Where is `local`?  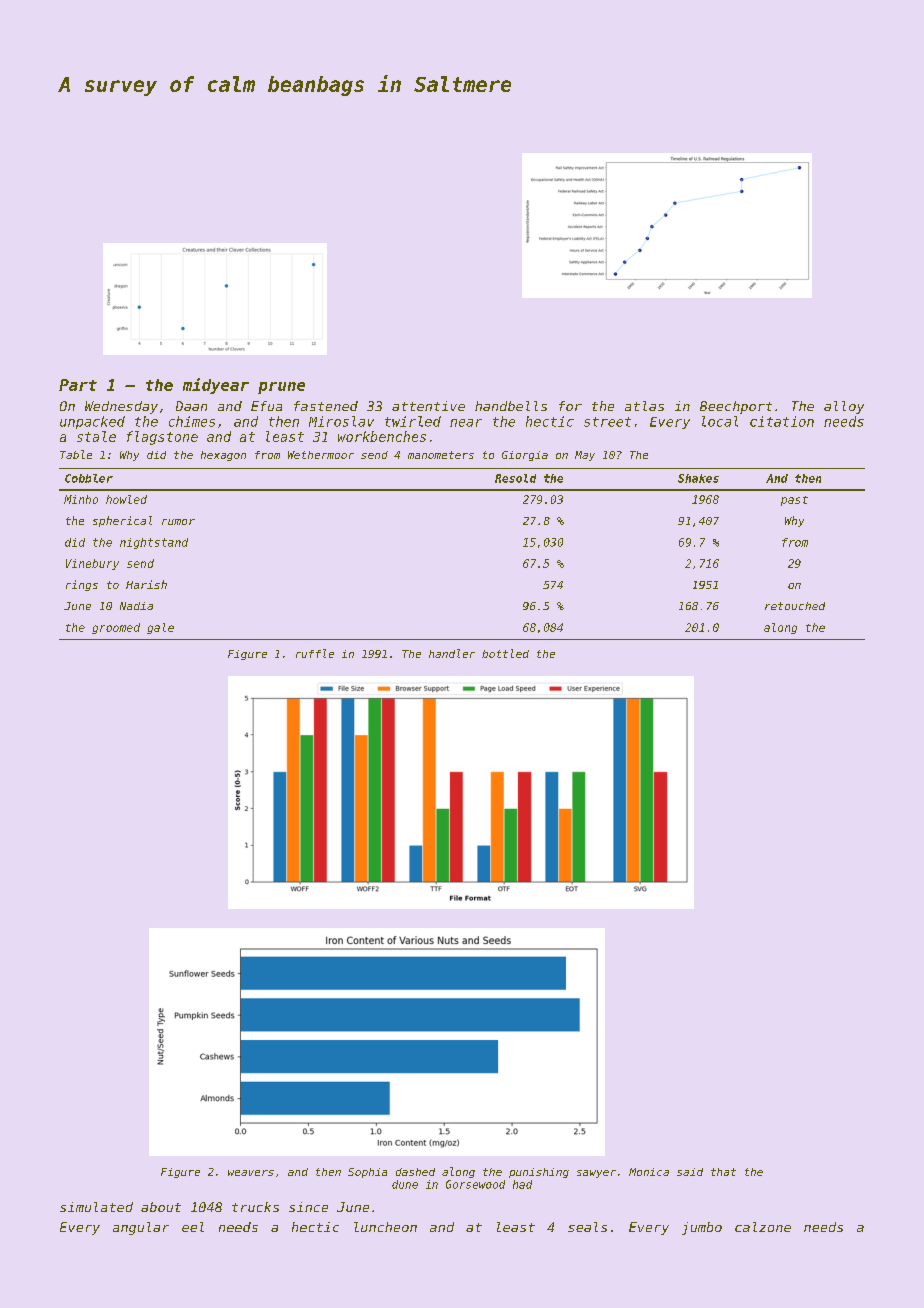 local is located at coordinates (720, 421).
